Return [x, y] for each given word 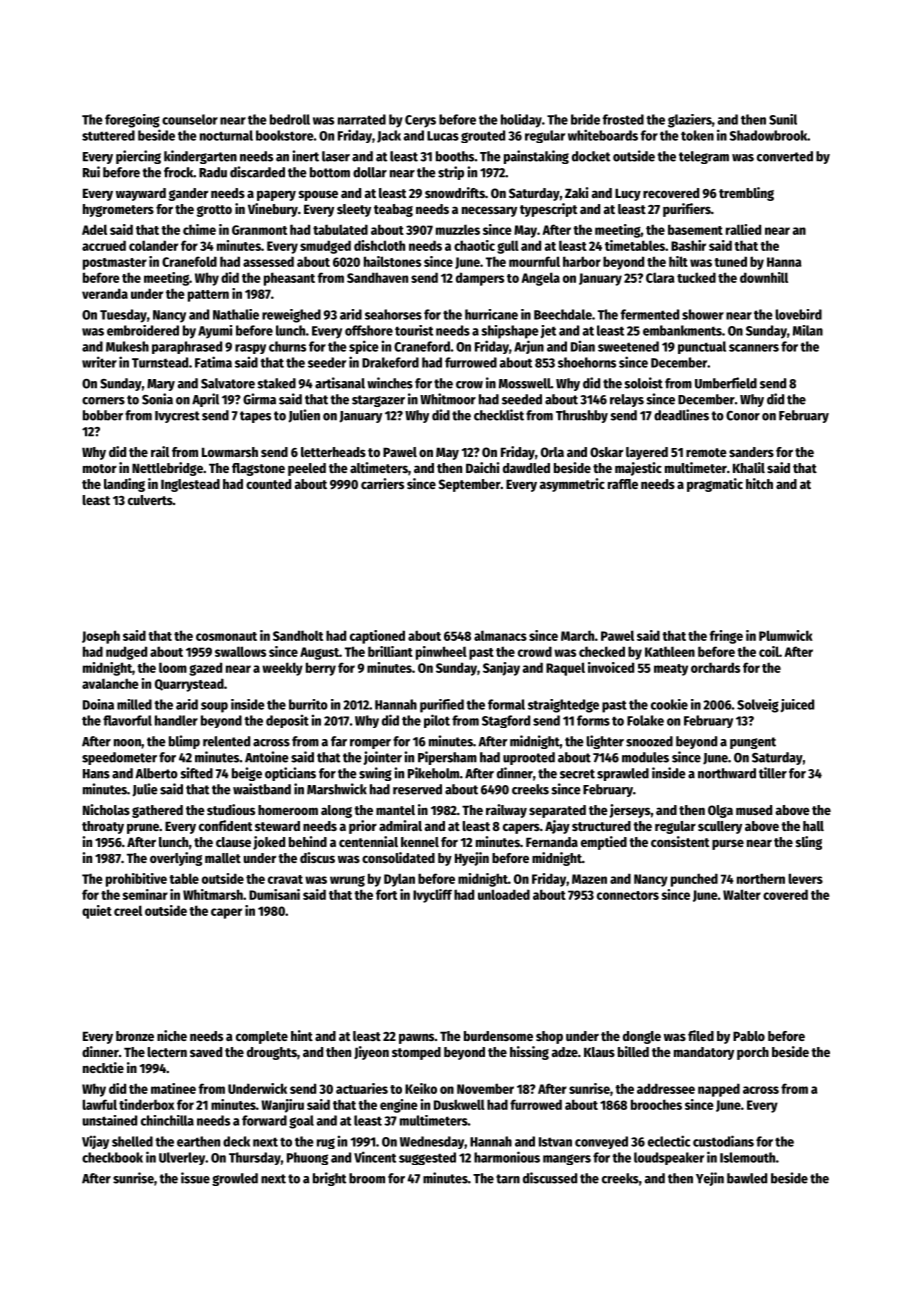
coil [769, 651]
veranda [105, 293]
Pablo [749, 1036]
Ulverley [182, 1158]
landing [124, 485]
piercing [138, 157]
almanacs [500, 635]
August [319, 653]
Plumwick [786, 635]
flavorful [127, 720]
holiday [521, 121]
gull [508, 247]
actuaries [362, 1088]
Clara [660, 277]
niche [172, 1035]
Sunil [783, 119]
